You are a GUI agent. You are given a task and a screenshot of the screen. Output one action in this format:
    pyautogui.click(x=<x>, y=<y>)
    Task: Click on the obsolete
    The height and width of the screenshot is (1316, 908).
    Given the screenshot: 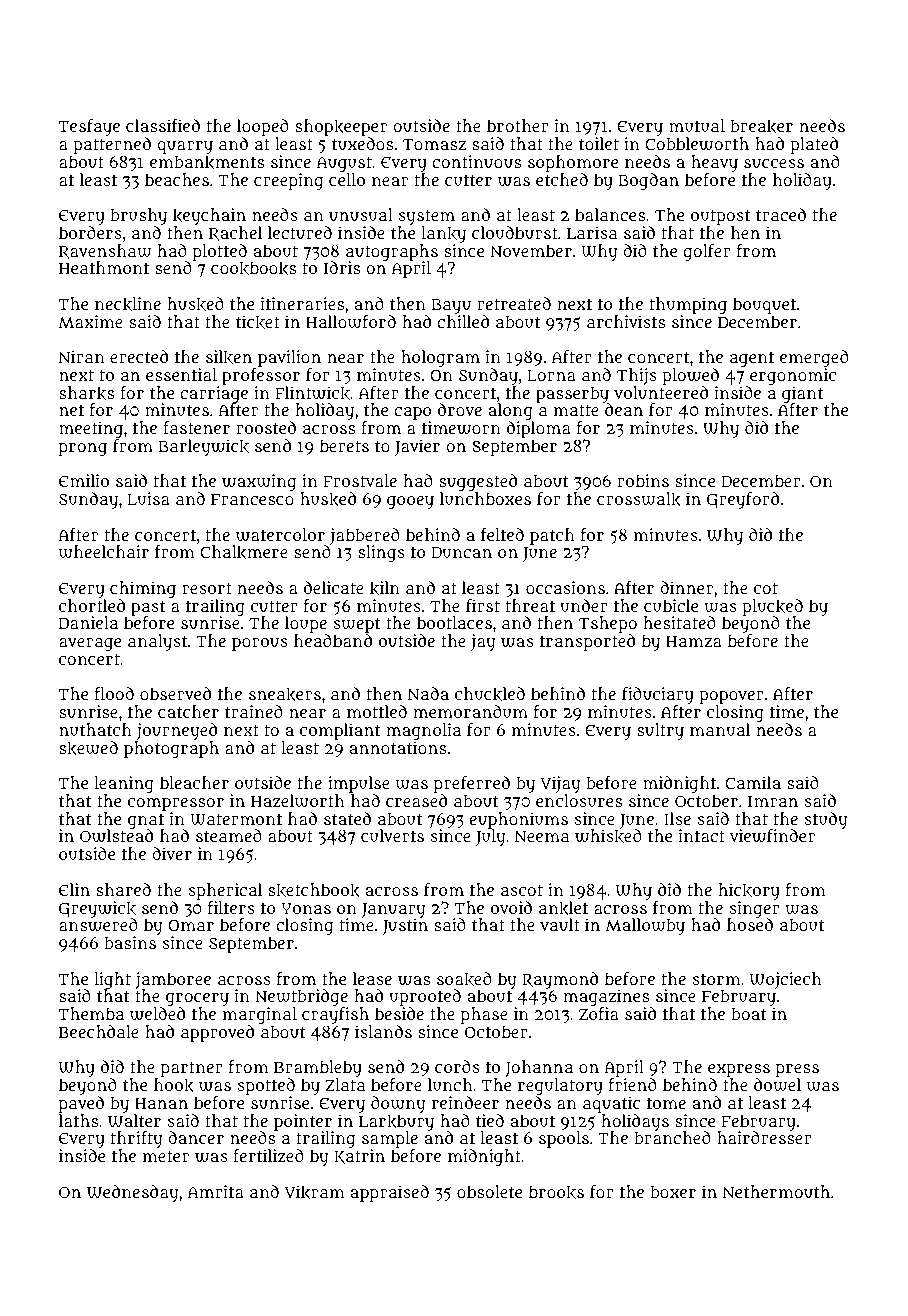 What is the action you would take?
    pyautogui.click(x=489, y=1191)
